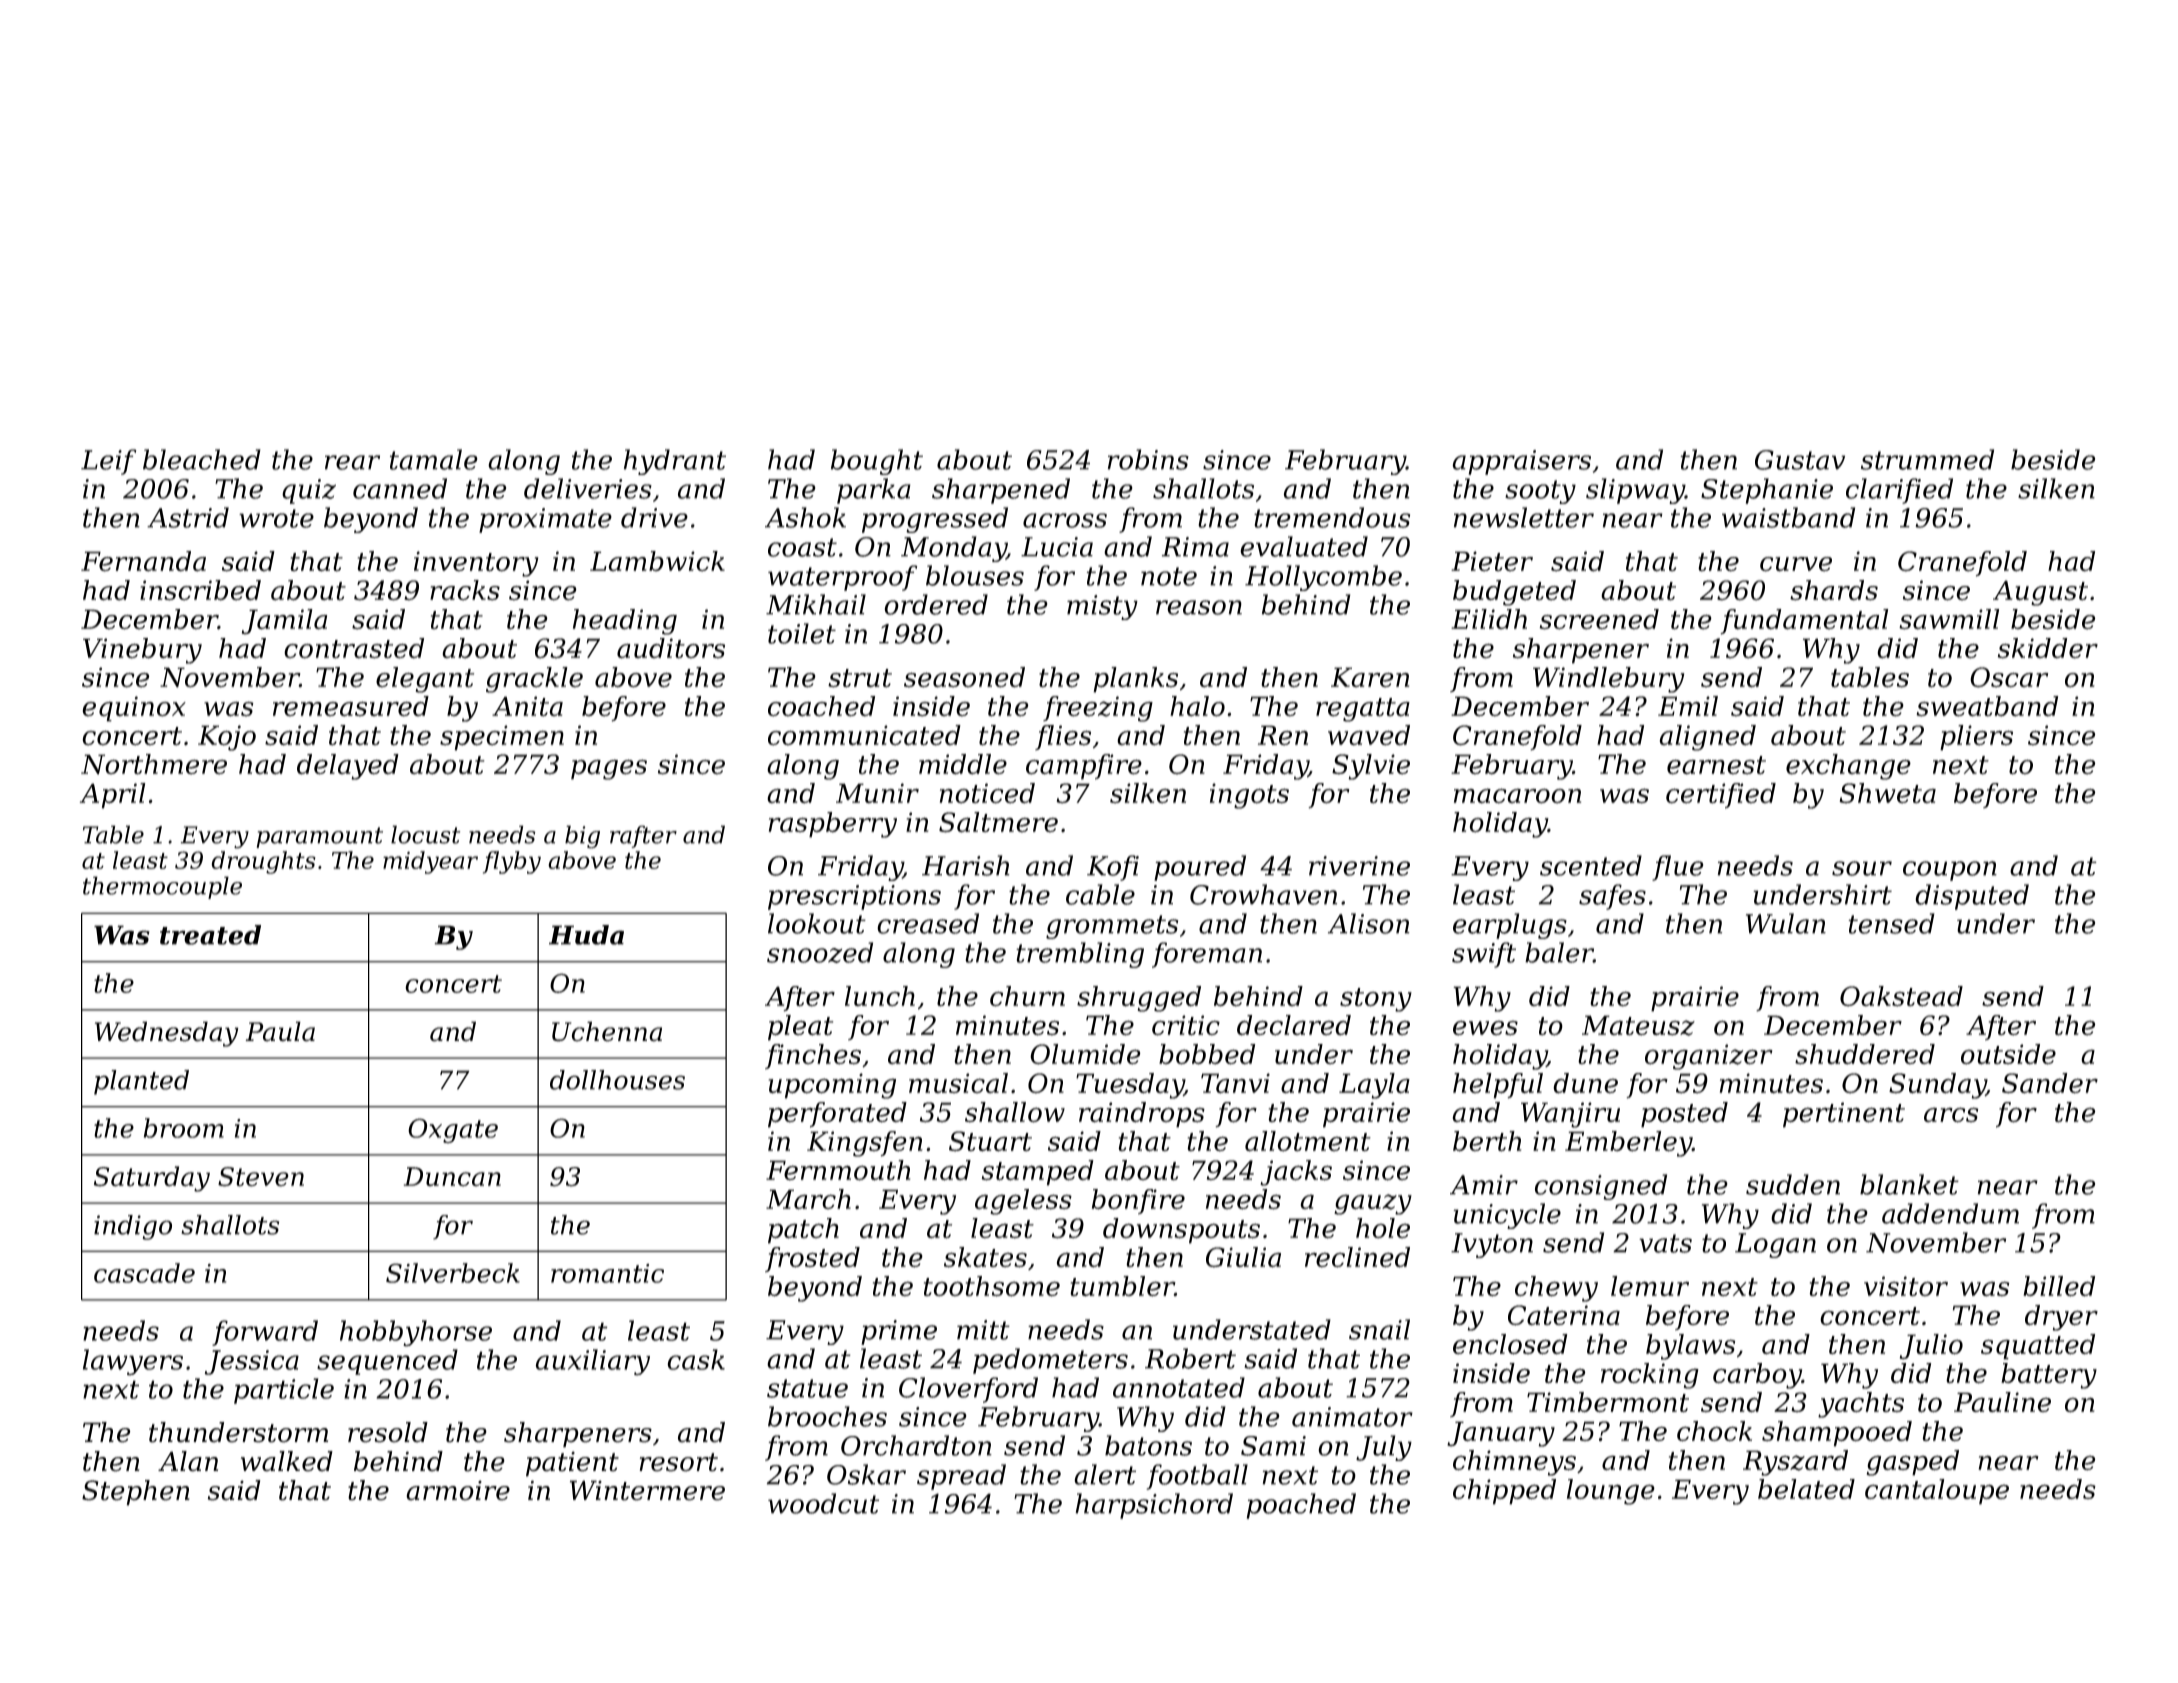  I want to click on armoire, so click(458, 1490).
